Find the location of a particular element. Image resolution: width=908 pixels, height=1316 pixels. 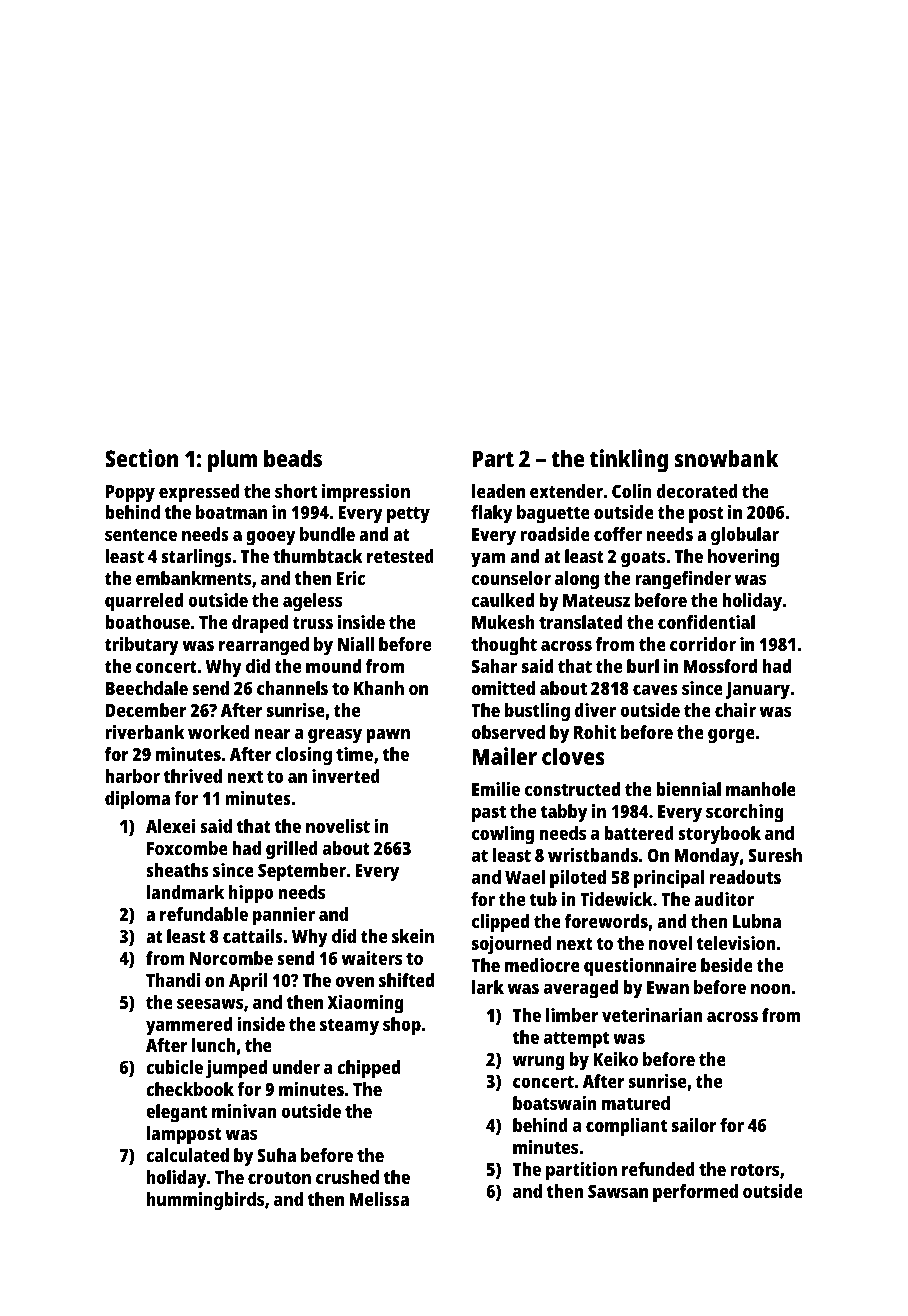

translated is located at coordinates (580, 622).
